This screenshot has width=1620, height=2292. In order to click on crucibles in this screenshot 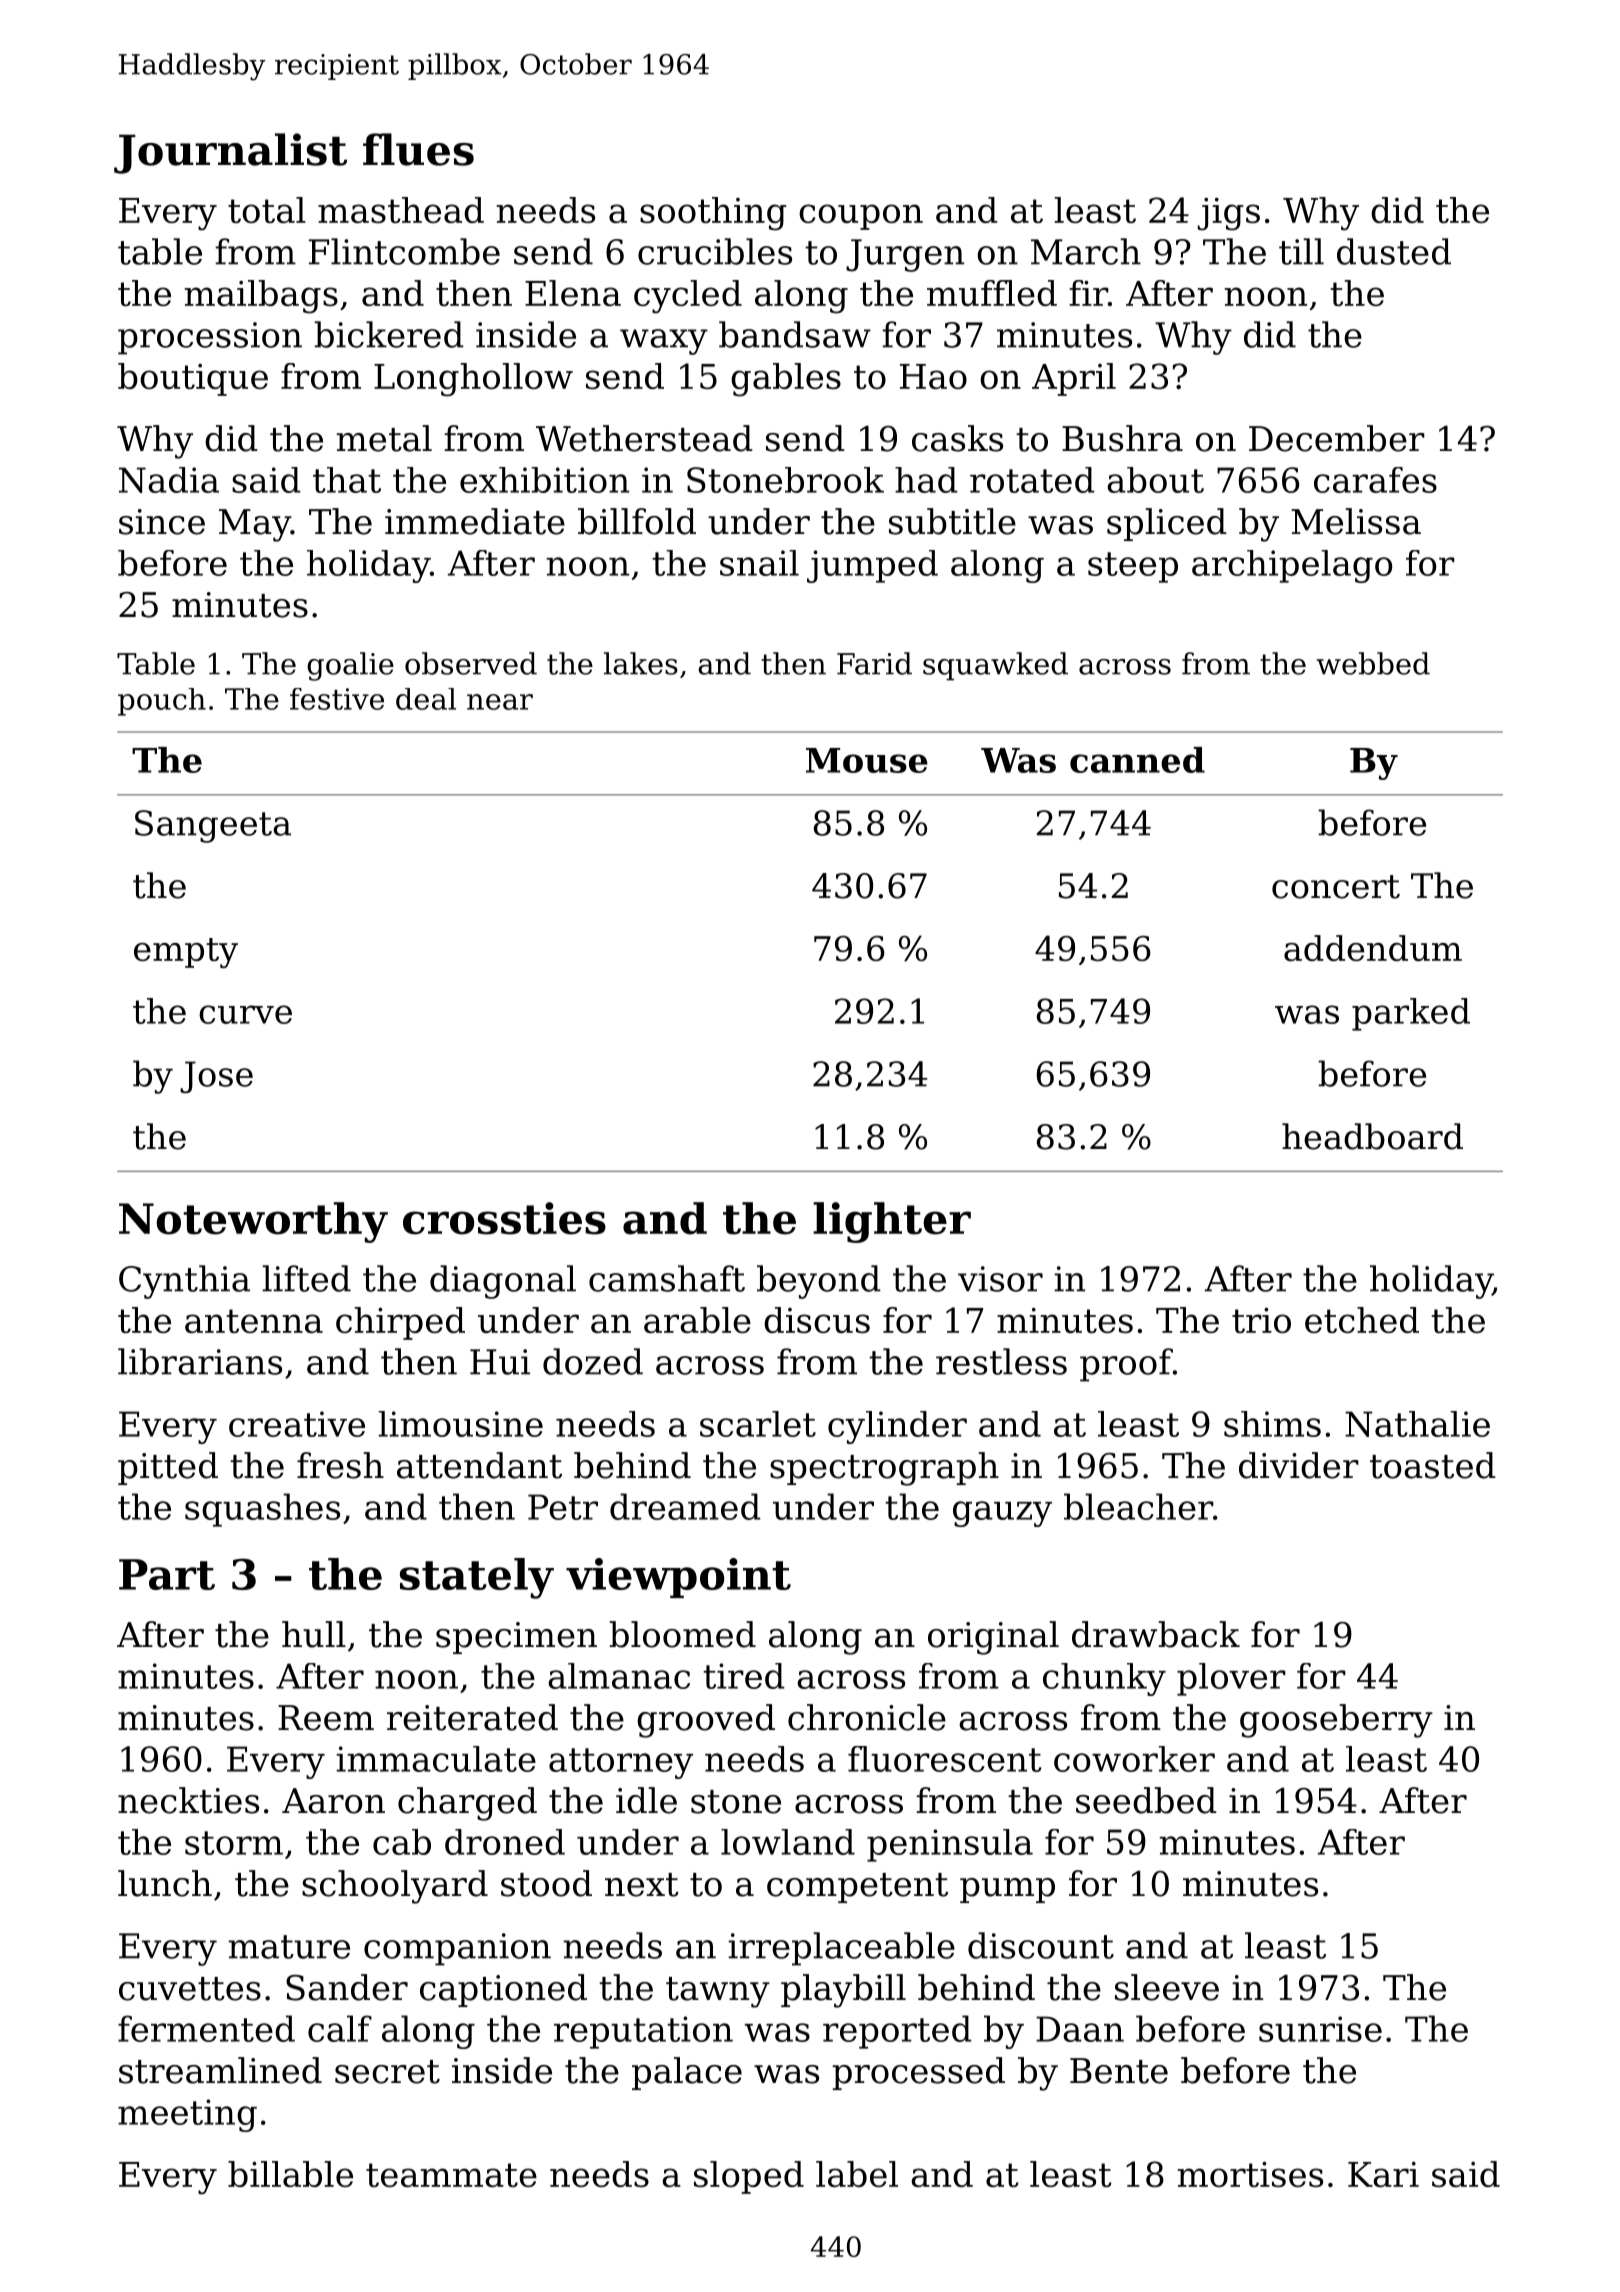, I will do `click(715, 251)`.
